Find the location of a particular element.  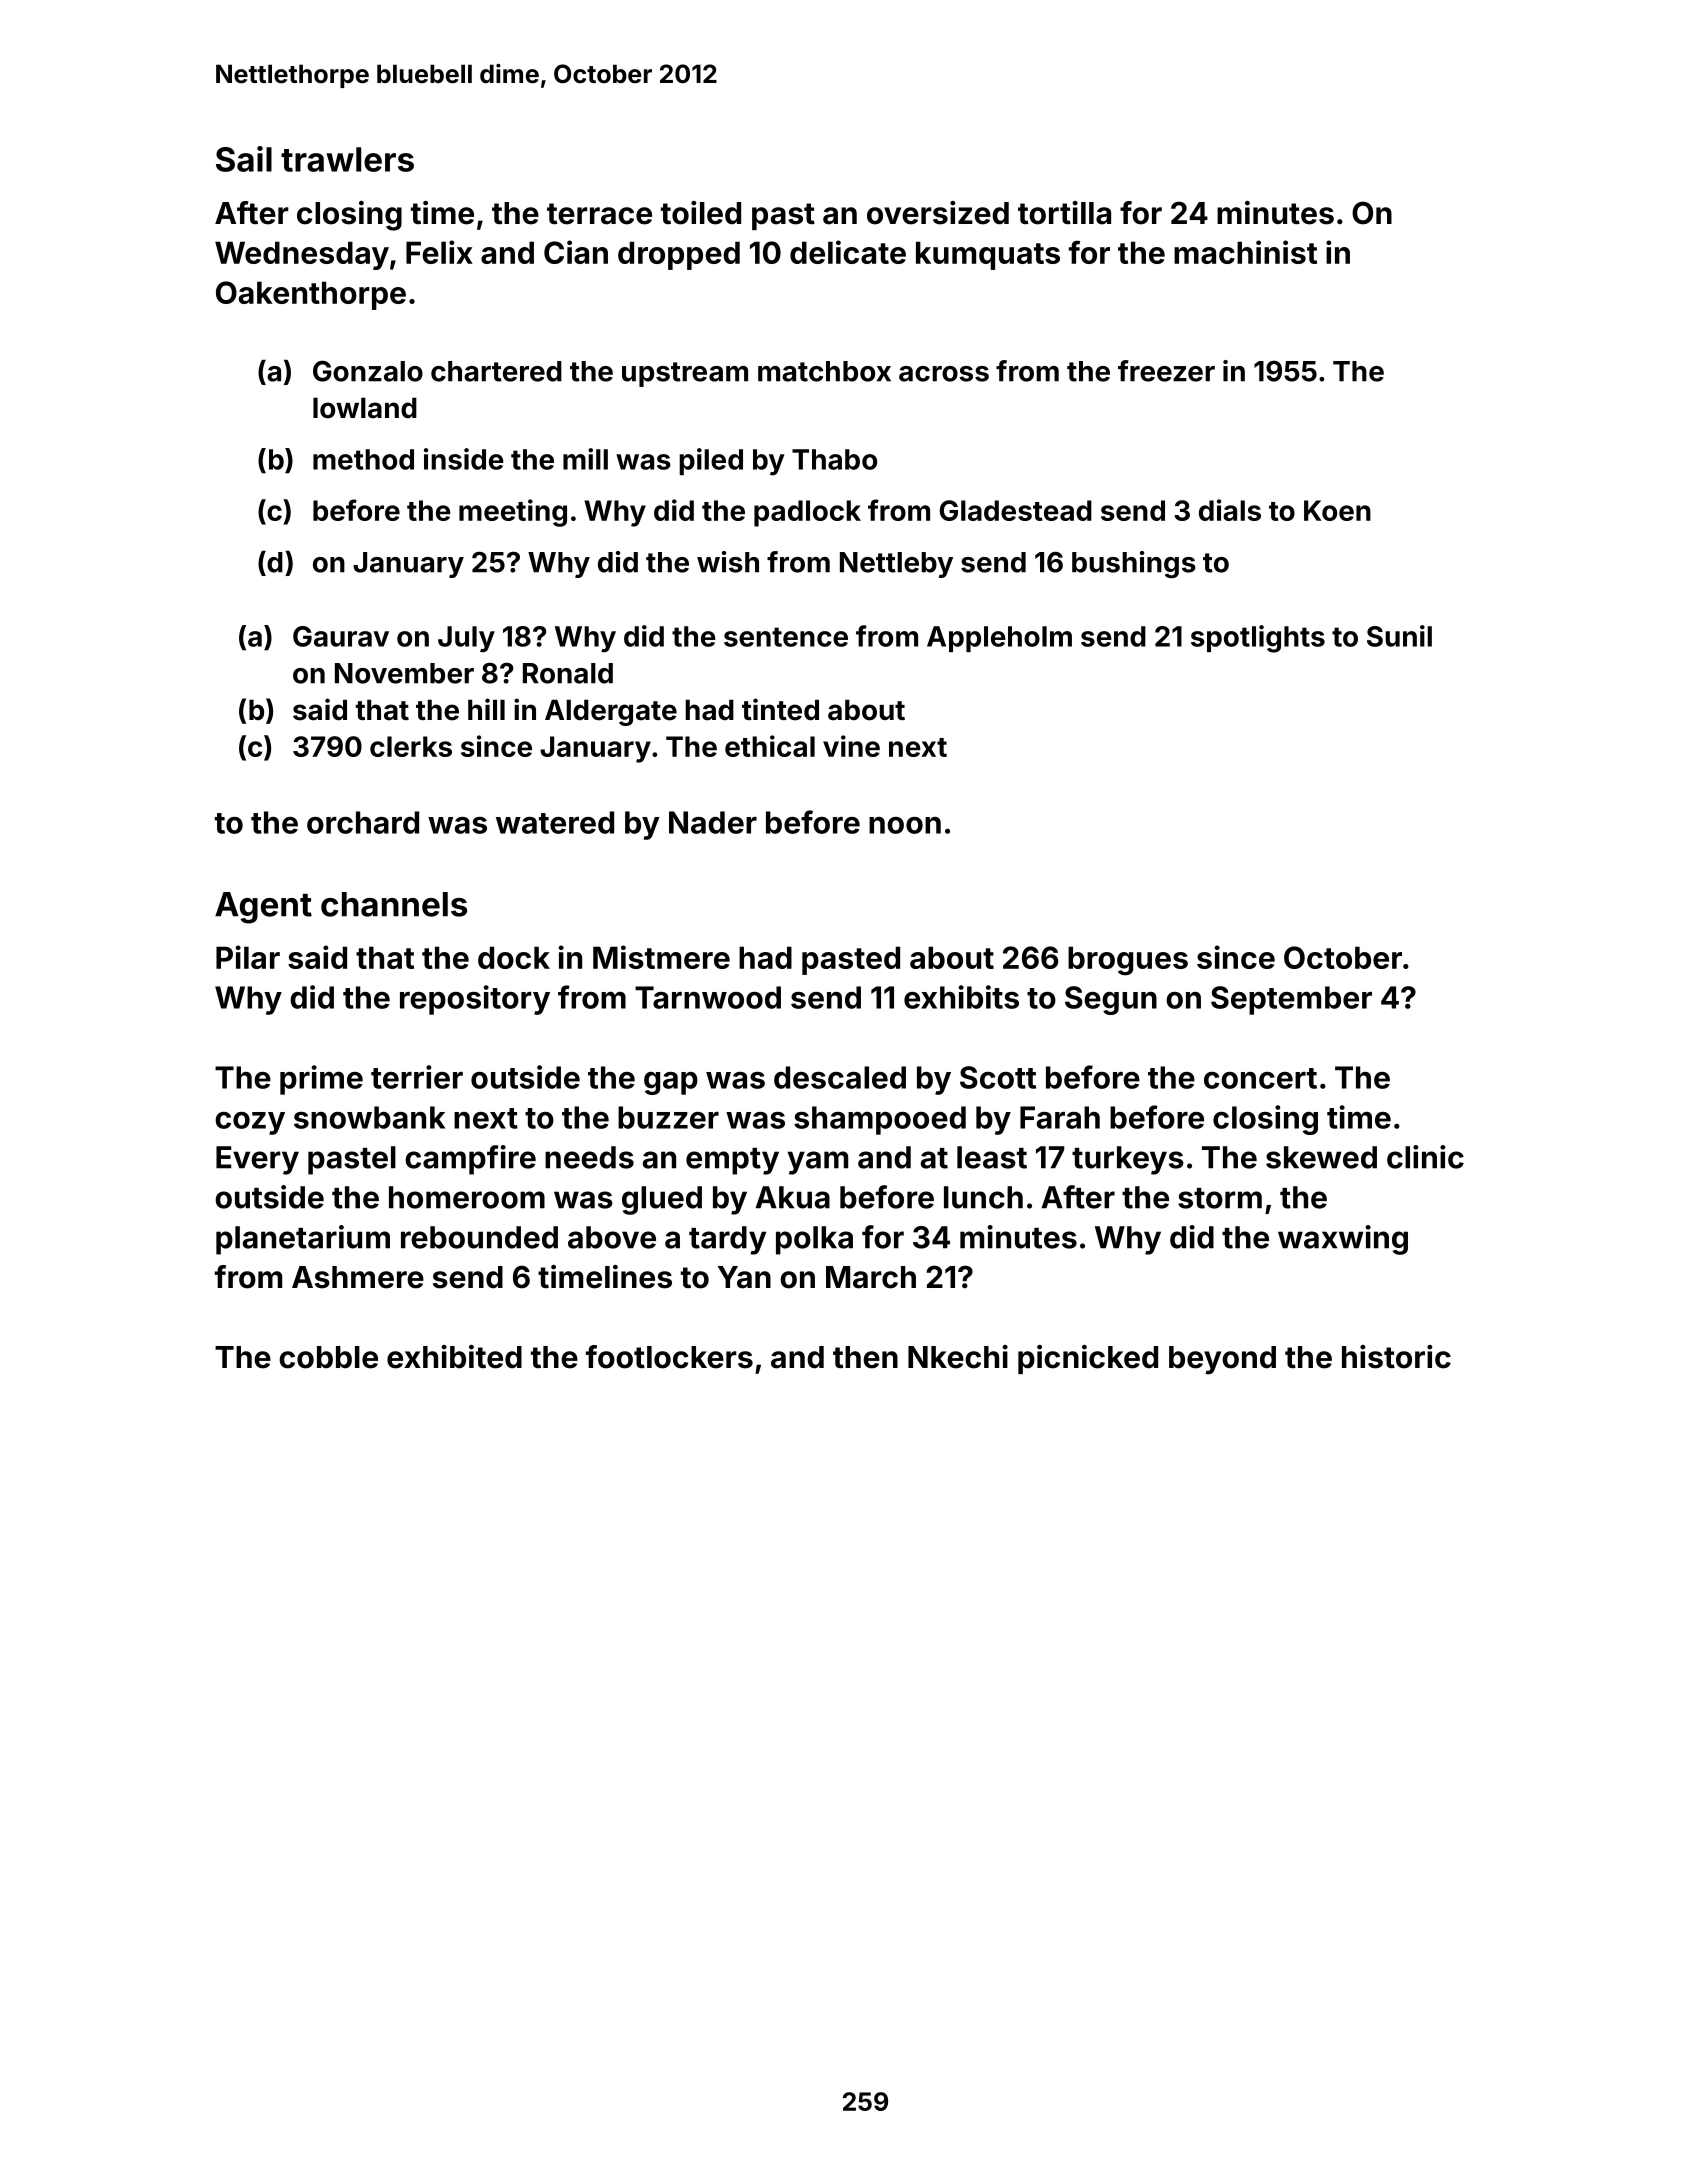

footlockers is located at coordinates (669, 1357).
